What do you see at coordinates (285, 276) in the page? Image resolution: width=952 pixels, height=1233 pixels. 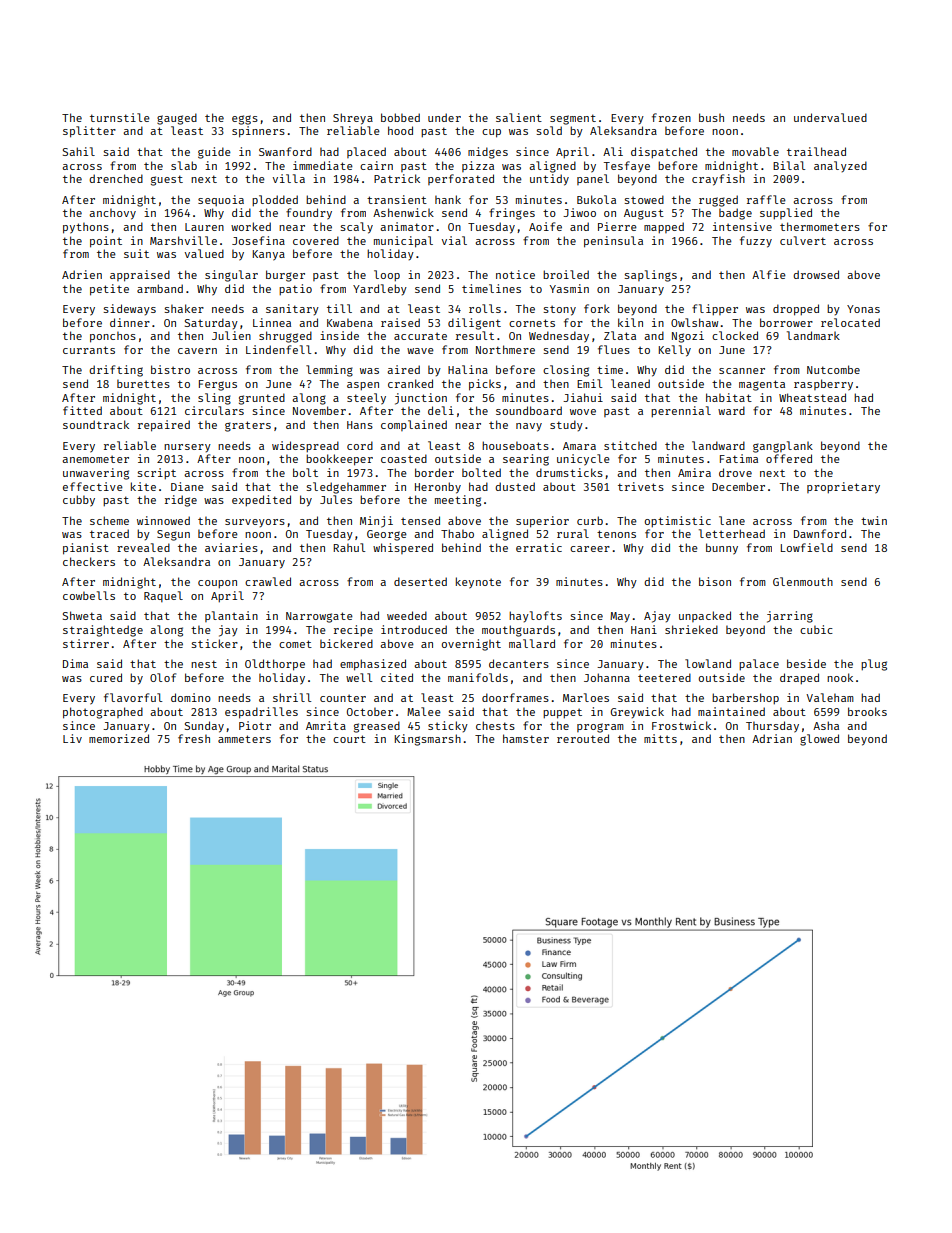 I see `burger` at bounding box center [285, 276].
